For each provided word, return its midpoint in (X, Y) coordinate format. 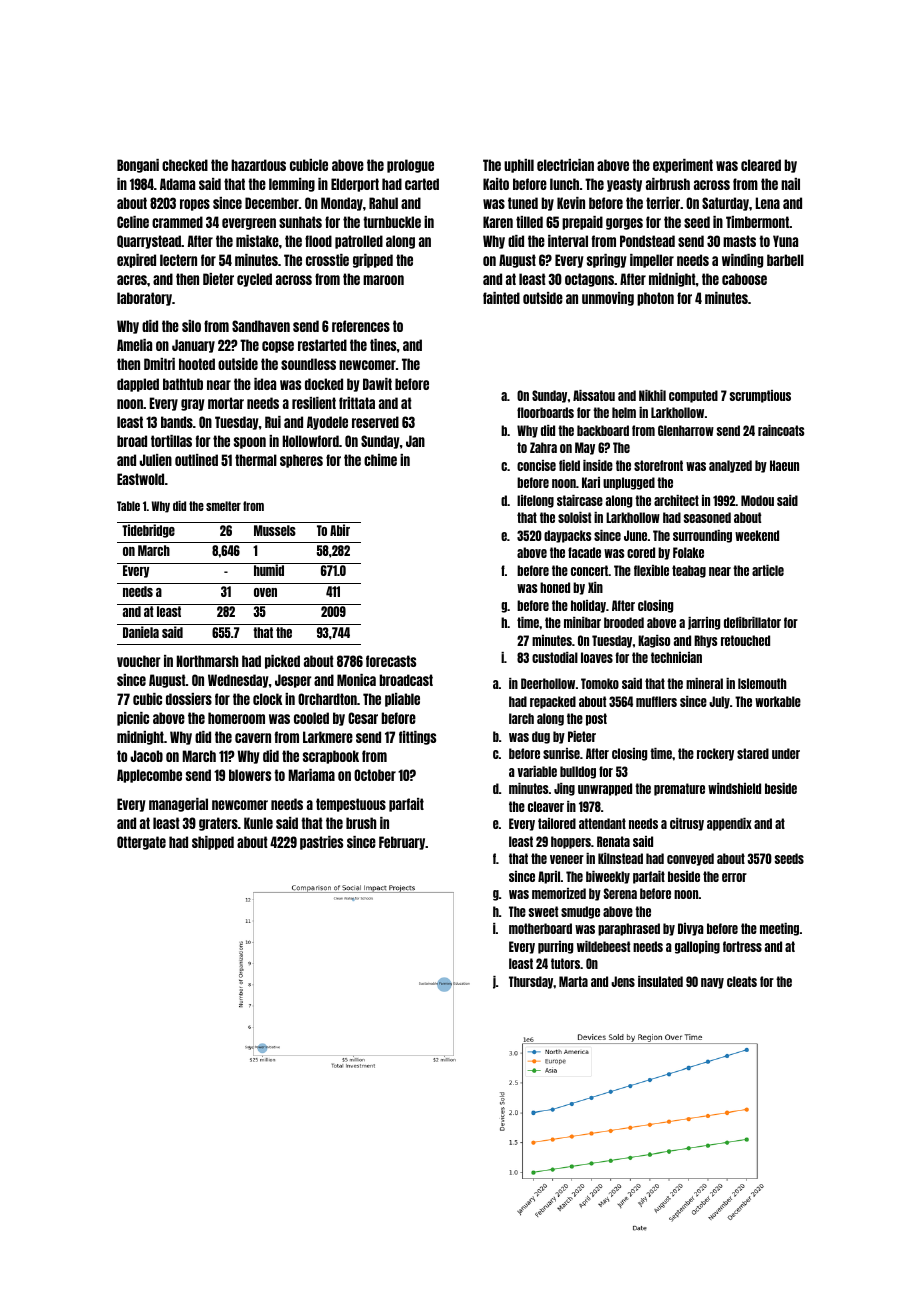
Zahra (543, 447)
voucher (138, 661)
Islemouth (762, 683)
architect (676, 500)
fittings (417, 738)
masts (739, 241)
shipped (213, 843)
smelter (223, 506)
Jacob (146, 756)
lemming (292, 185)
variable (537, 771)
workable (778, 701)
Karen (498, 222)
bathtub (183, 384)
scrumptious (760, 396)
